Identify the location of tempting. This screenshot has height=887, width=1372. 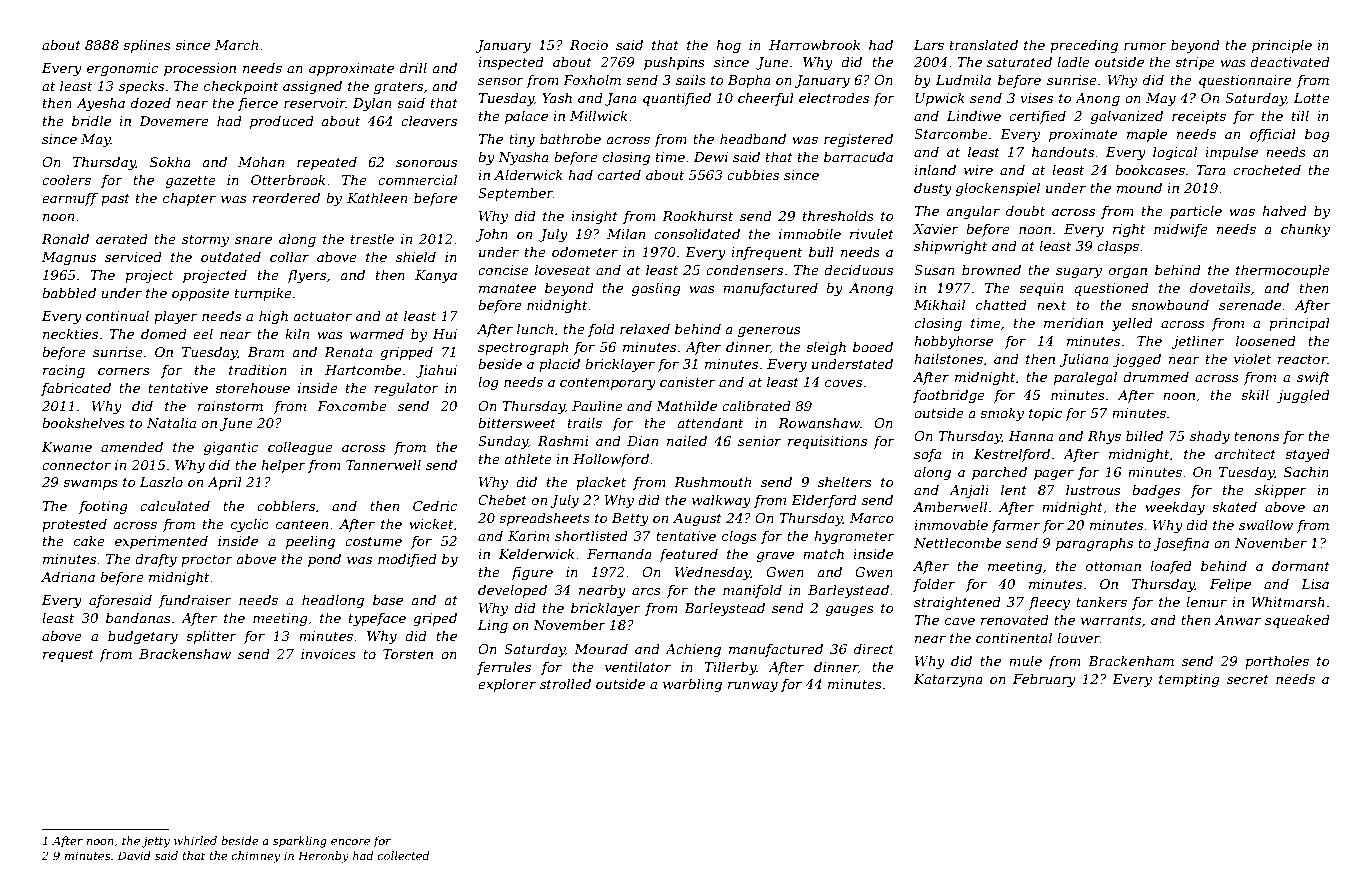
(1189, 680).
